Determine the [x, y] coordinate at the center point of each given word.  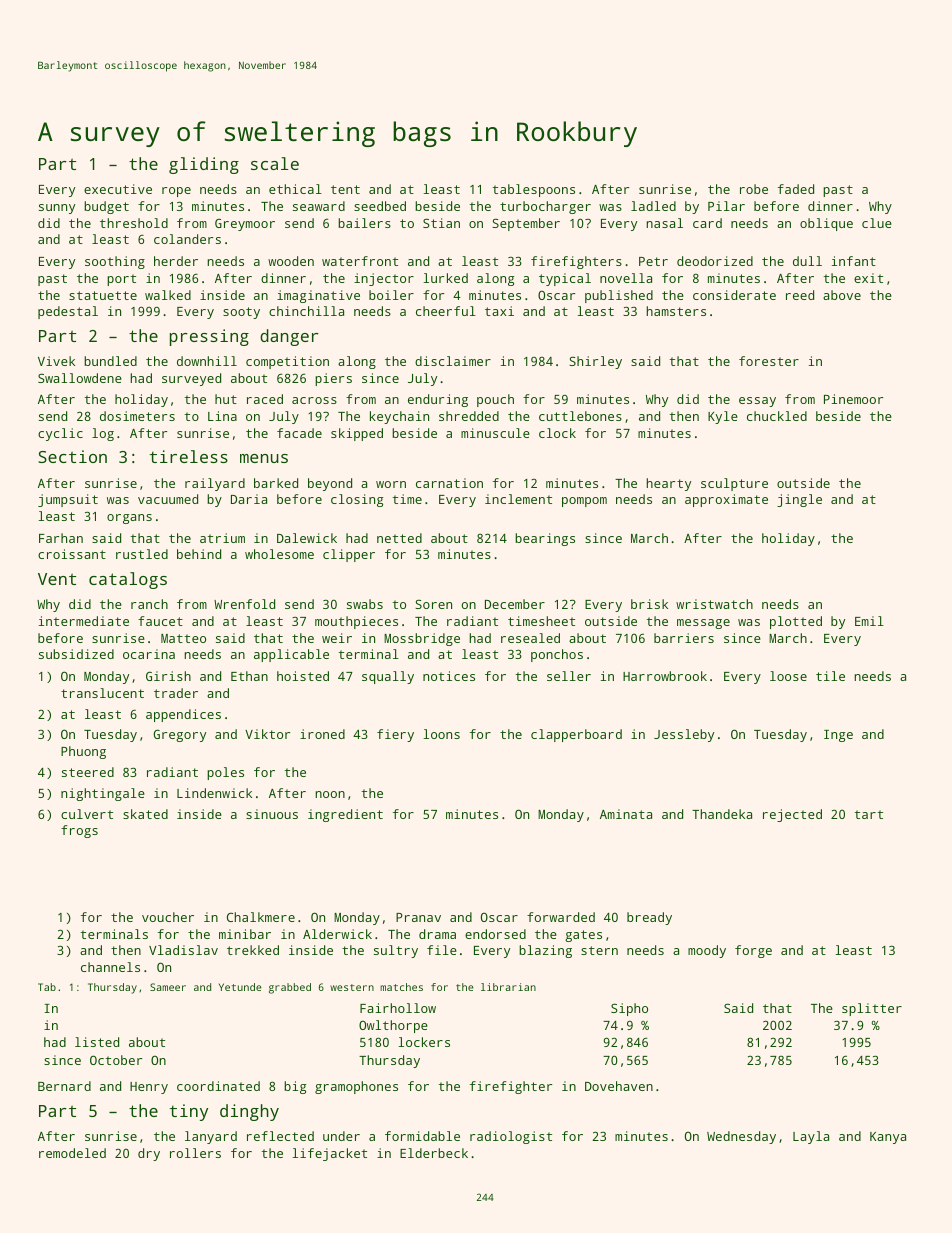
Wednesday [741, 1137]
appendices [183, 715]
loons [441, 734]
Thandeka [722, 814]
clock [557, 433]
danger [289, 337]
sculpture [734, 484]
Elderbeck [434, 1153]
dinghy [249, 1112]
